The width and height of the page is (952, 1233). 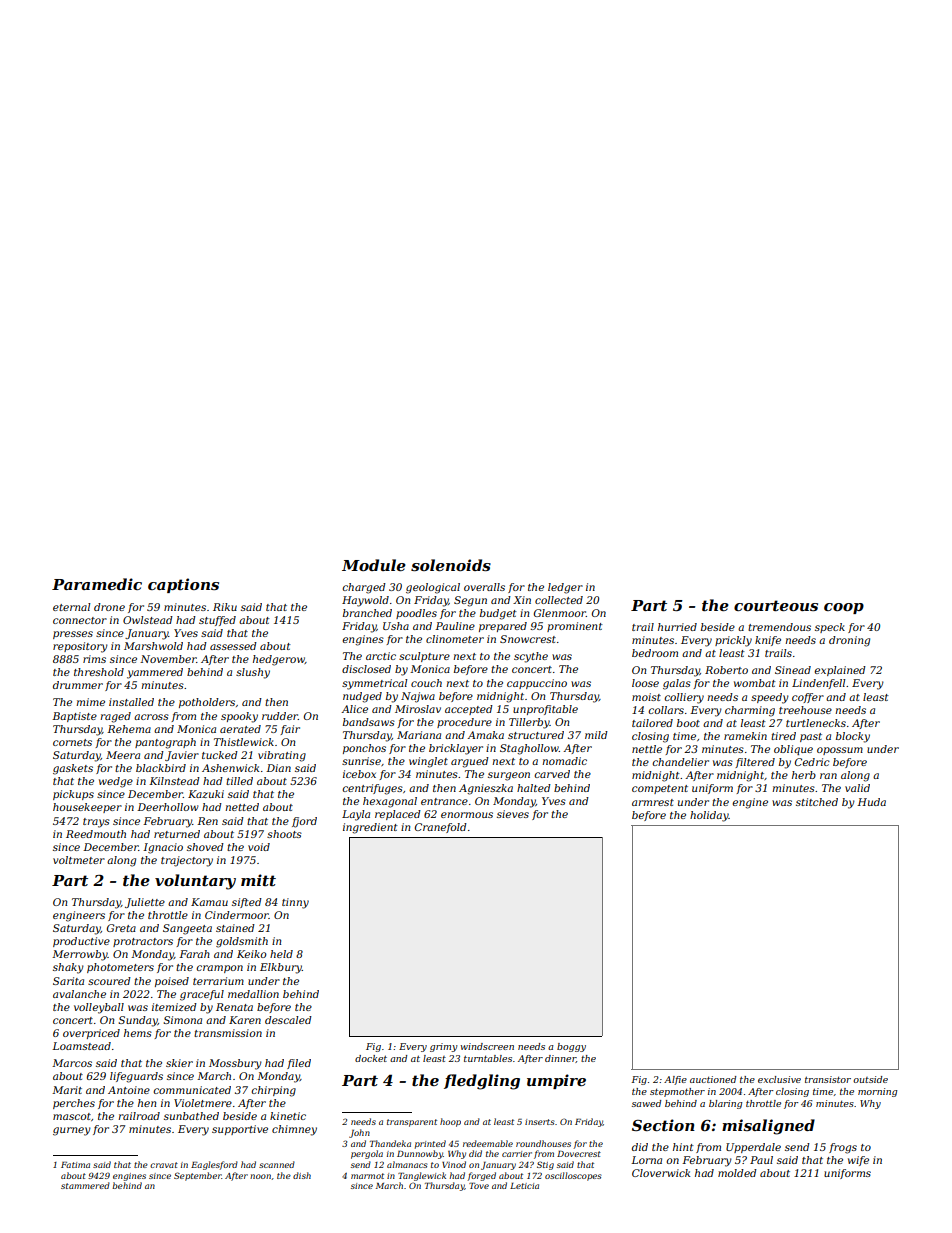 I want to click on Marcos, so click(x=72, y=1063).
